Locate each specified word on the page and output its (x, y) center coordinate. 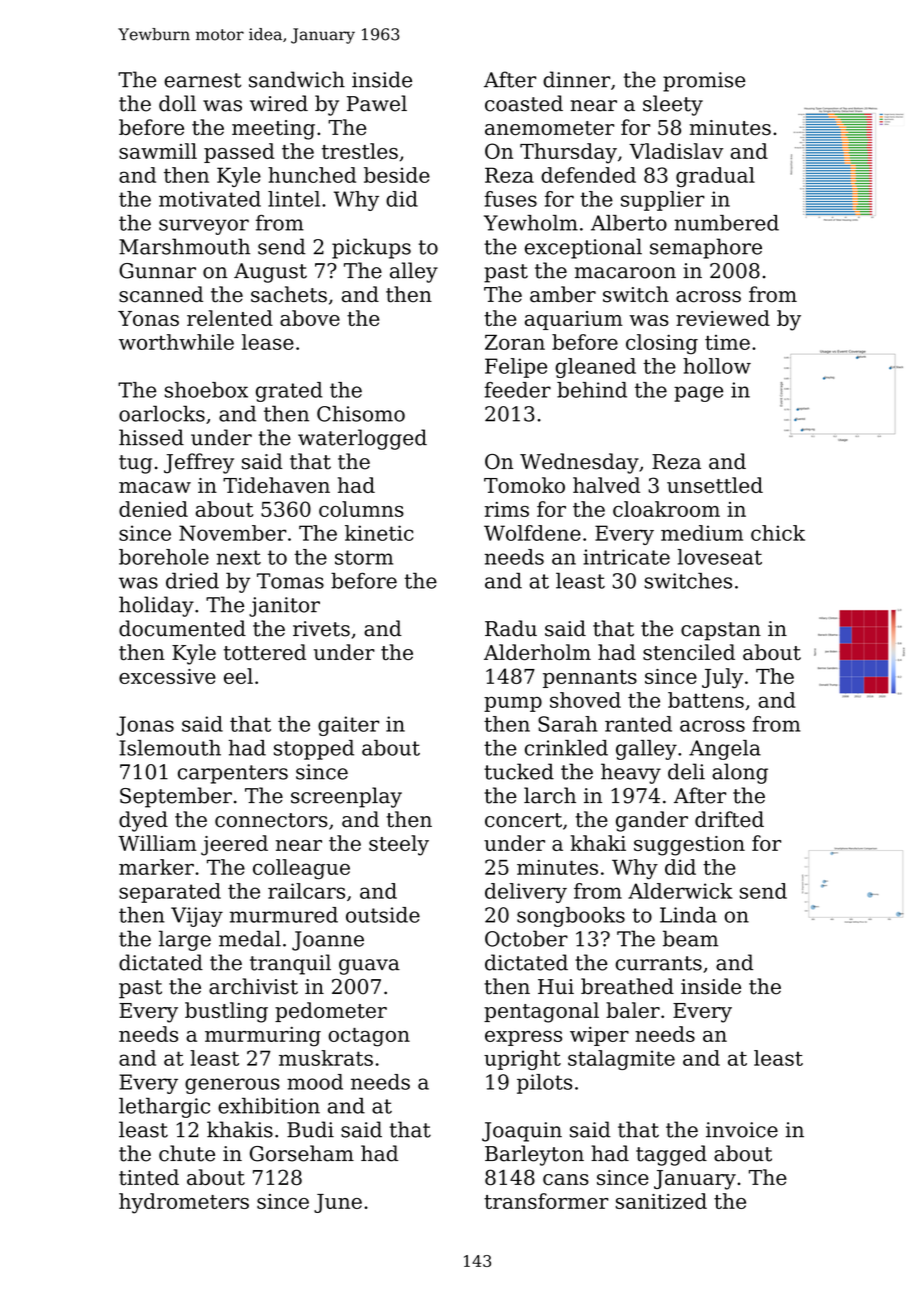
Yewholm (531, 223)
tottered (265, 652)
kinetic (379, 533)
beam (690, 938)
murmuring (263, 1037)
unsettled (715, 485)
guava (369, 967)
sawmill (158, 151)
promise (704, 82)
